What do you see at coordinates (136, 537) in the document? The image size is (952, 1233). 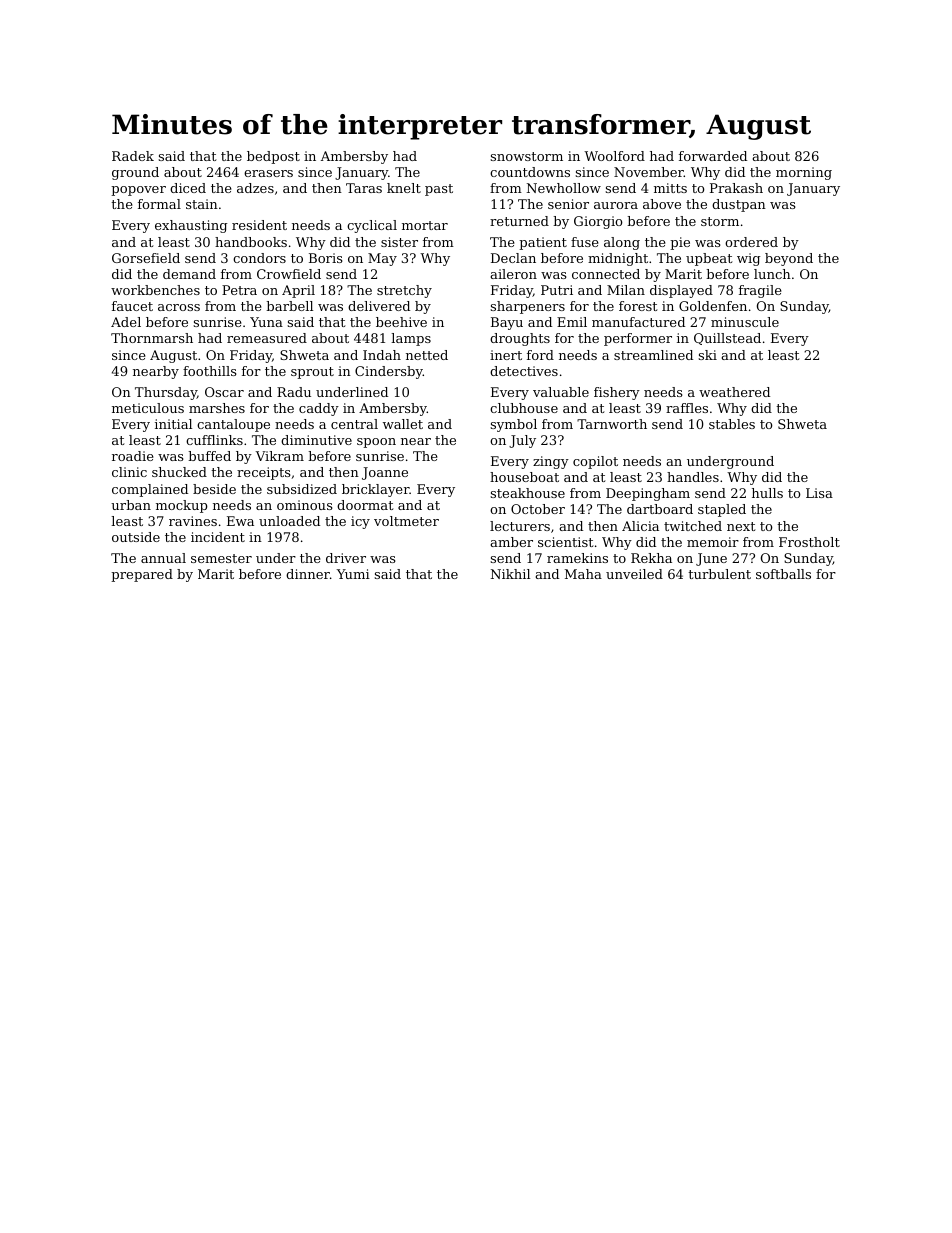 I see `outside` at bounding box center [136, 537].
